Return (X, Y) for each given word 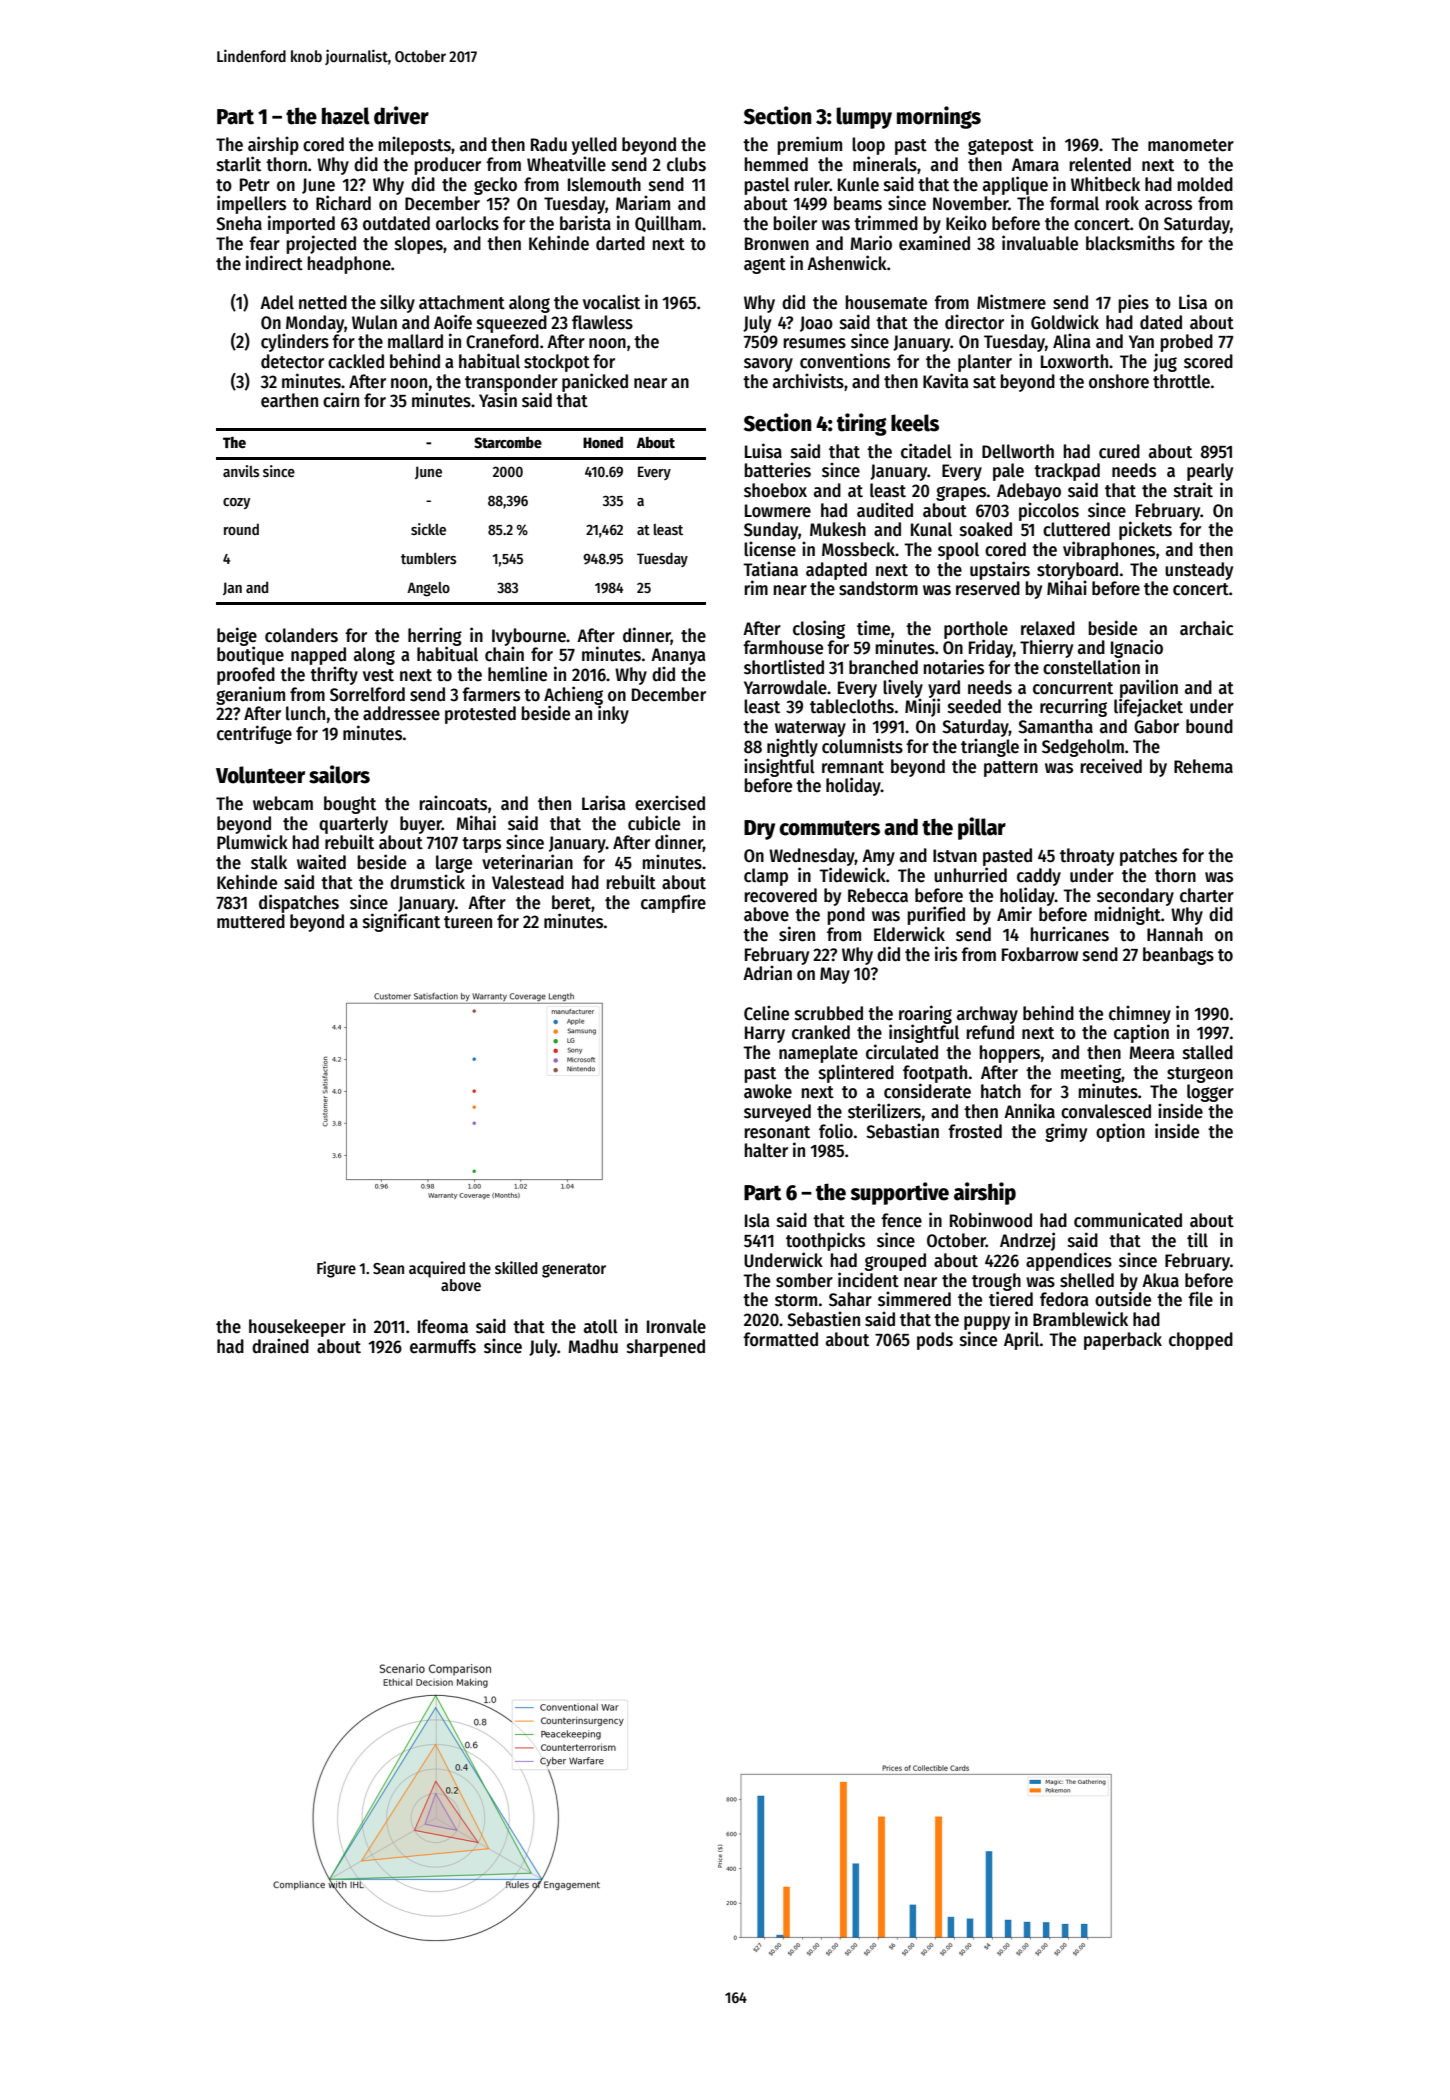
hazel (346, 116)
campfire (673, 903)
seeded (974, 706)
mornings (939, 117)
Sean (388, 1268)
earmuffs (443, 1346)
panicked (595, 382)
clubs (686, 164)
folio (836, 1131)
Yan (1141, 341)
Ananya (678, 656)
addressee (401, 713)
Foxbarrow (1040, 954)
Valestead (528, 882)
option (1120, 1132)
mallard (415, 341)
